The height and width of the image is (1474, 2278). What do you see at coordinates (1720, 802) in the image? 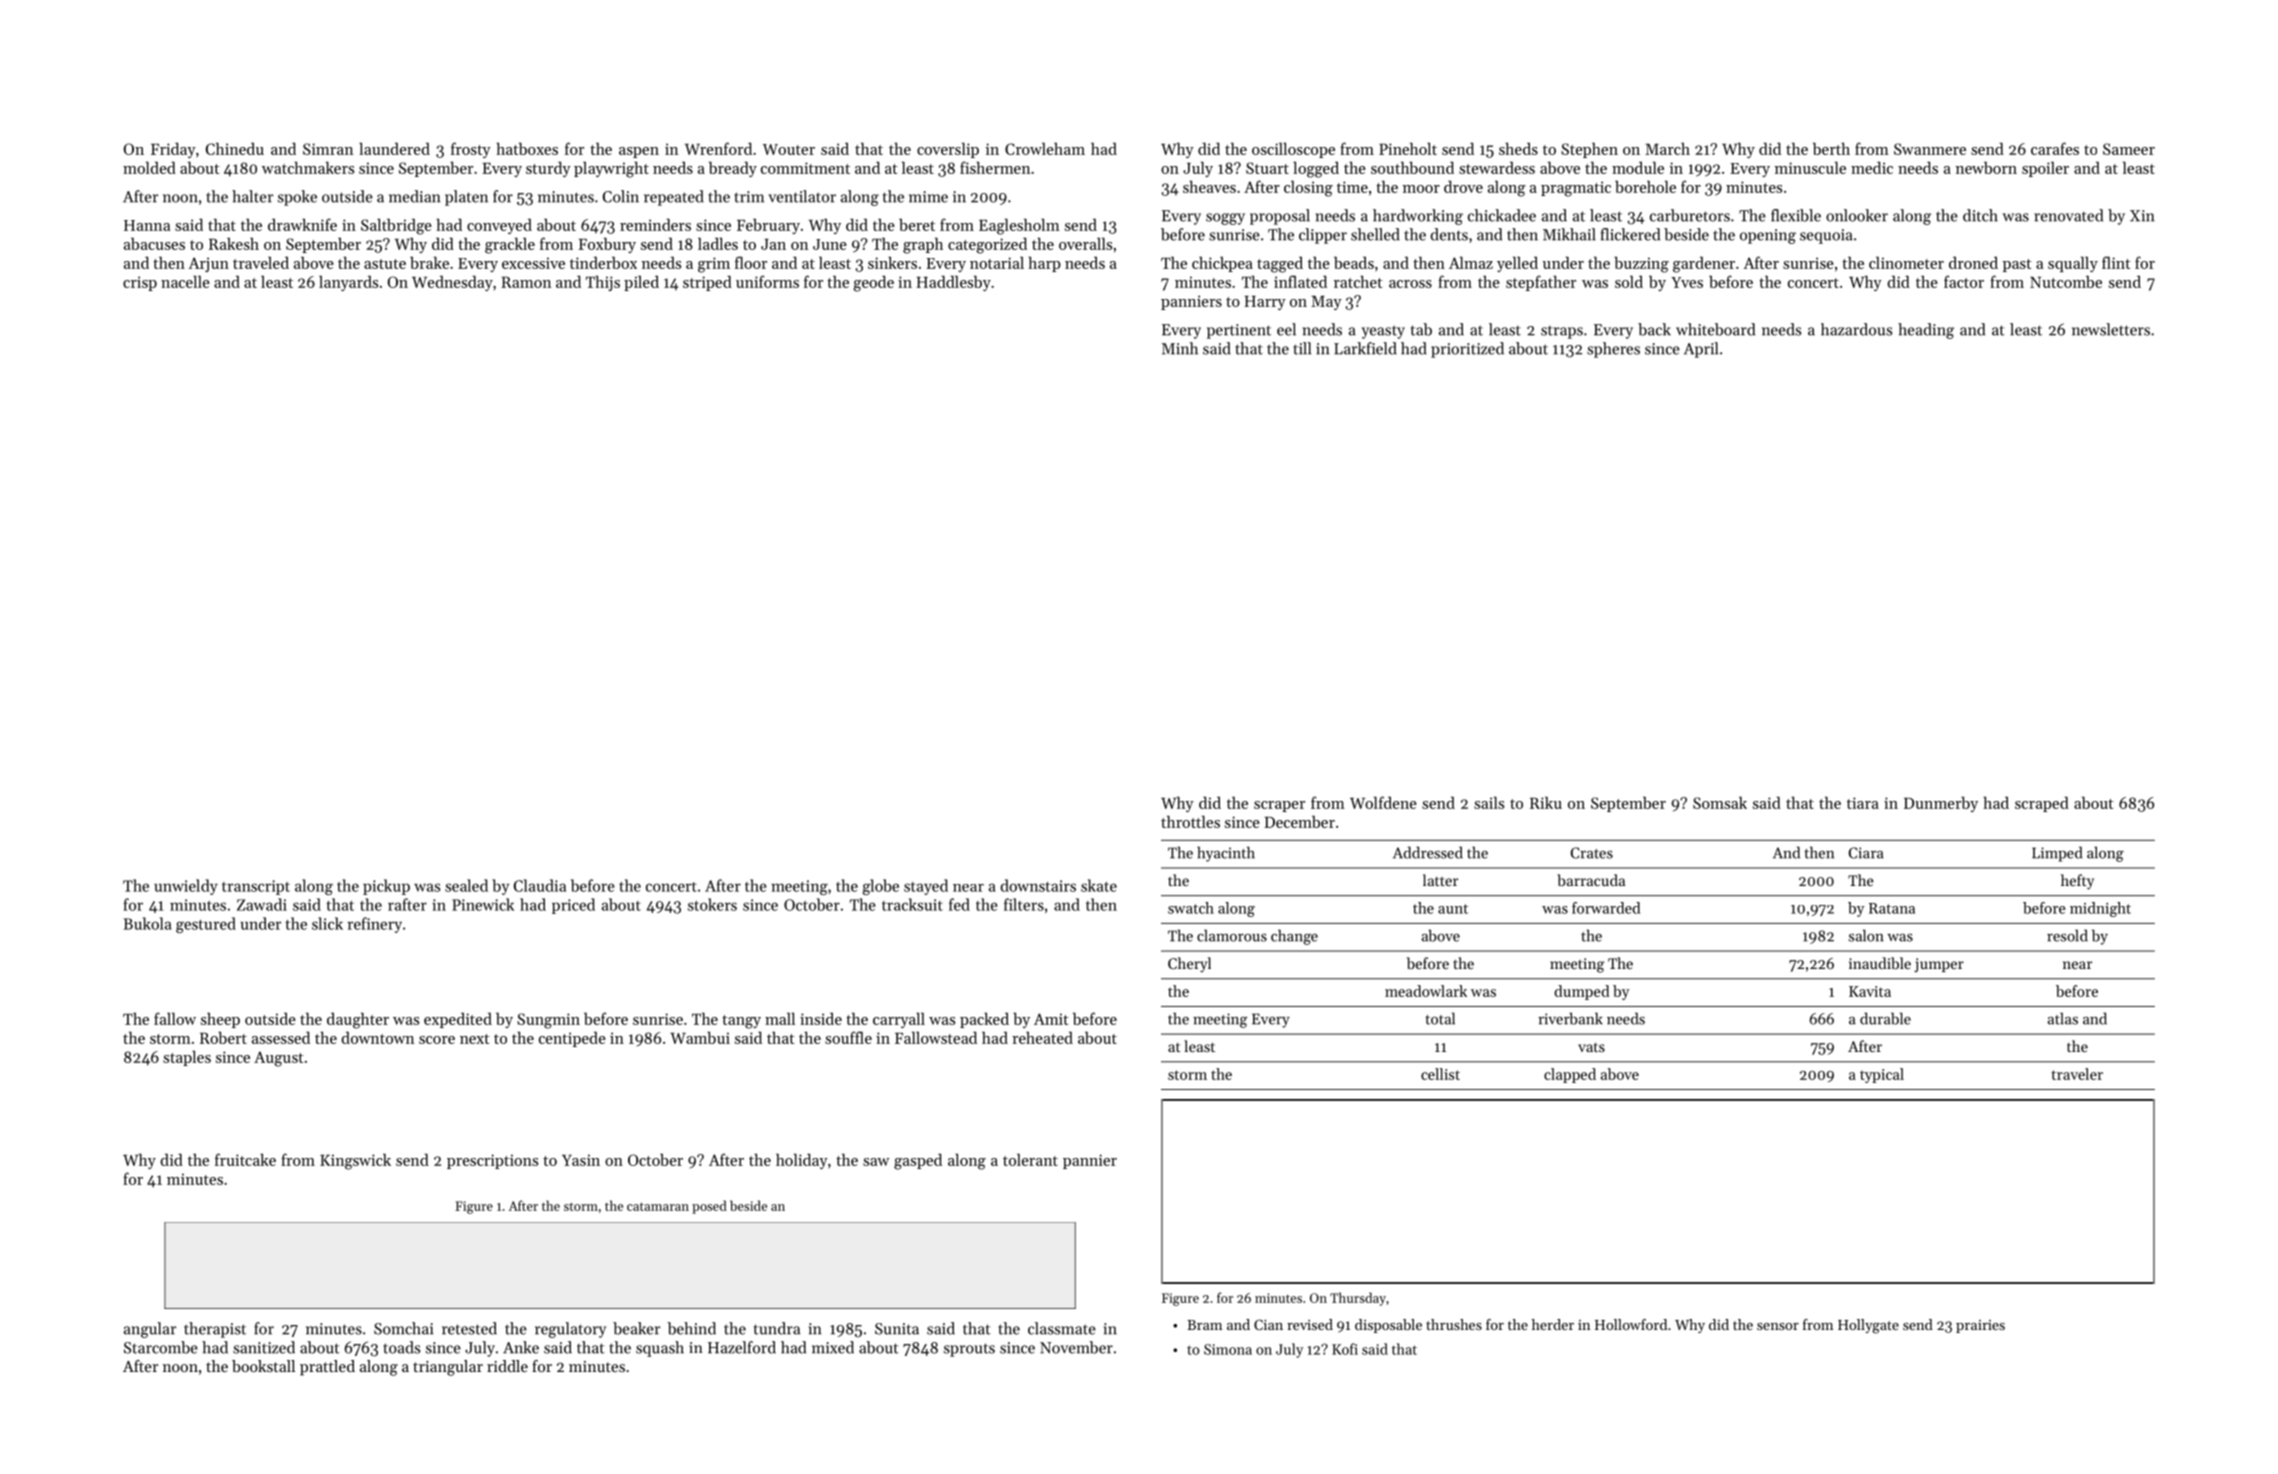
I see `Somsak` at bounding box center [1720, 802].
